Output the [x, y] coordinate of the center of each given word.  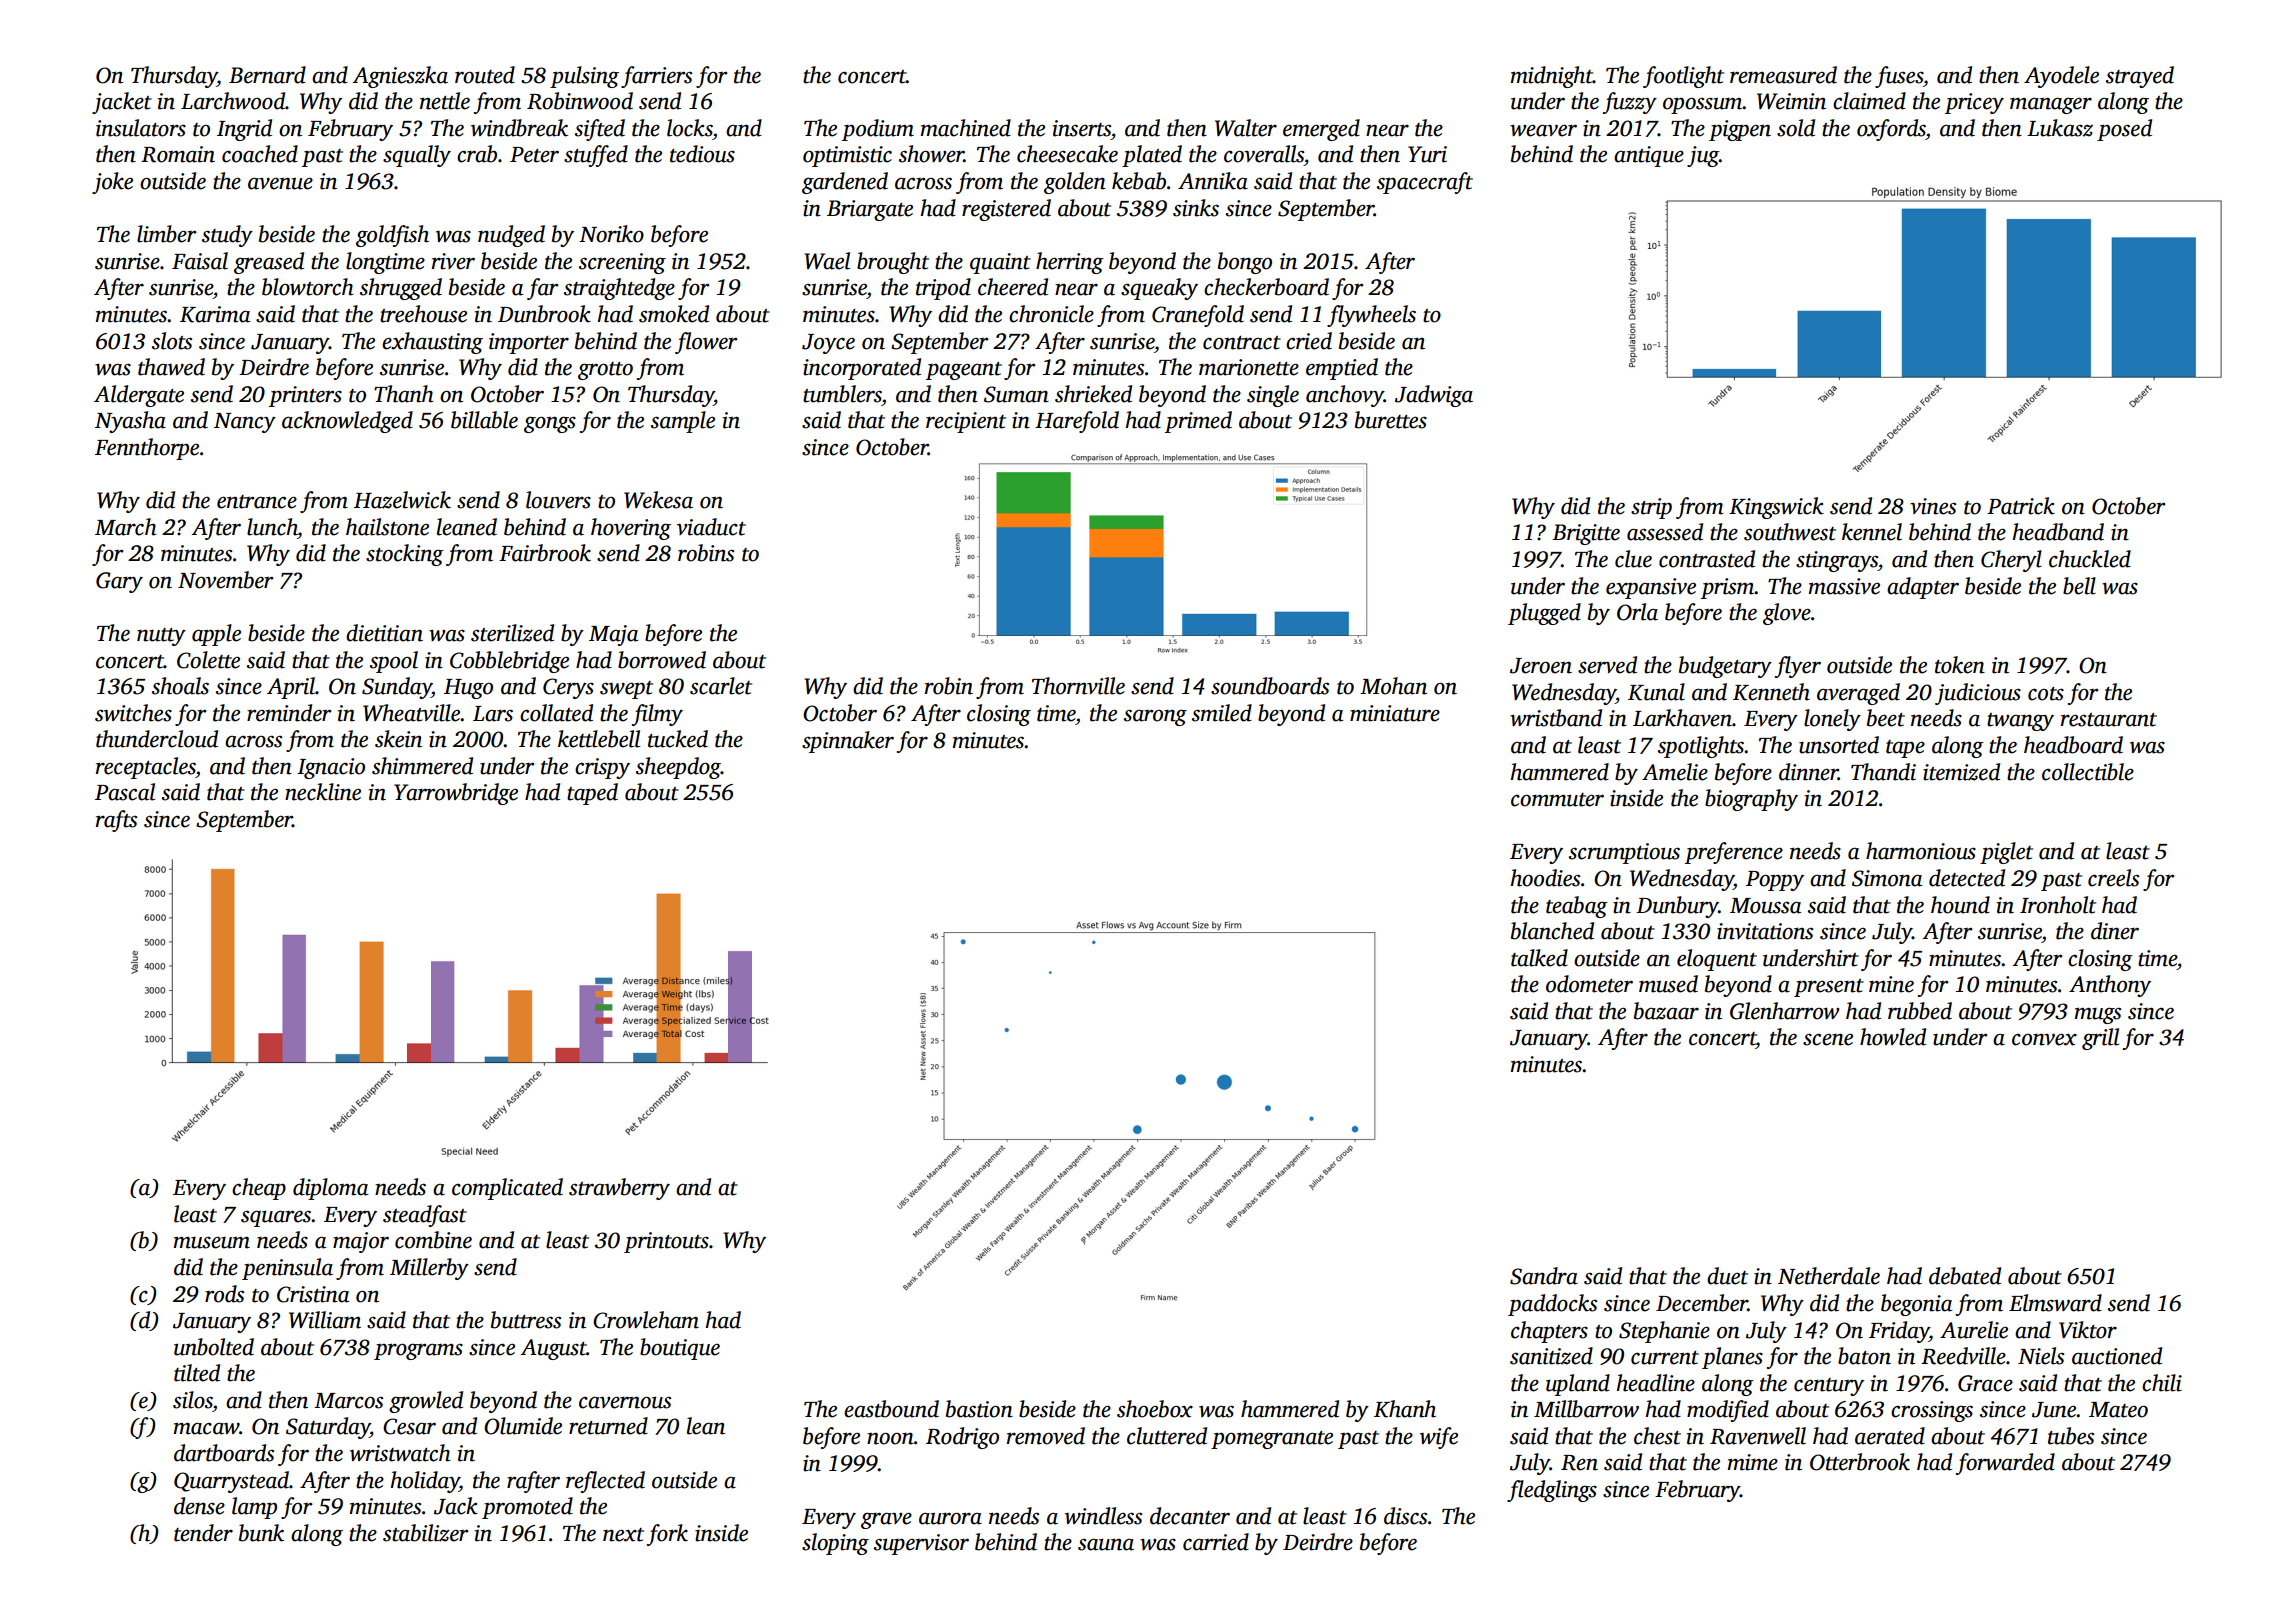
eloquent [1717, 960]
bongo [1245, 263]
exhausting [432, 343]
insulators [141, 128]
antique [1649, 156]
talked [1539, 958]
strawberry [619, 1189]
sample [683, 422]
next [623, 1535]
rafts [116, 821]
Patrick [2021, 506]
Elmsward [2055, 1303]
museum [212, 1242]
